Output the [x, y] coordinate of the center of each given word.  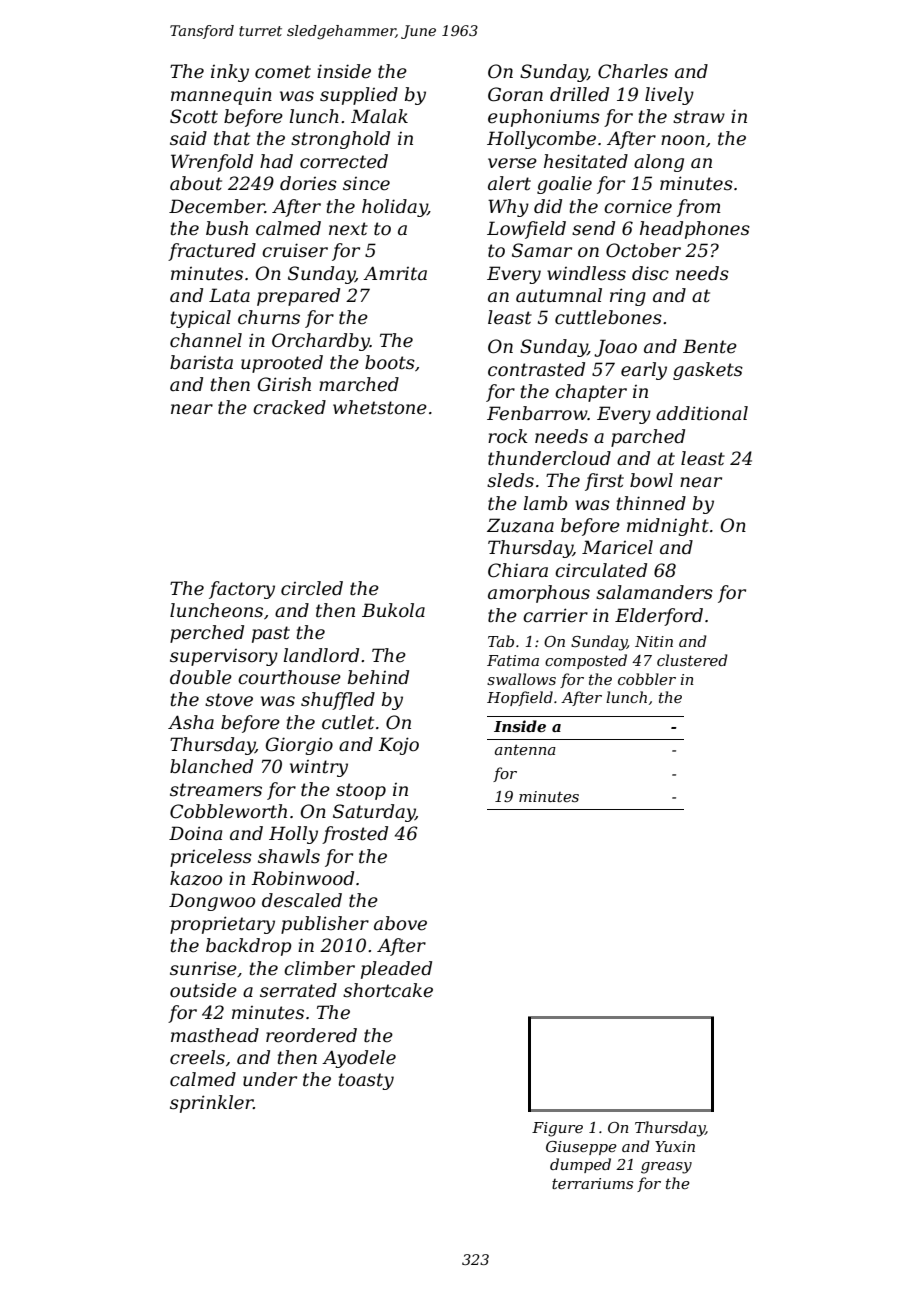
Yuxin [675, 1146]
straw [699, 116]
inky [230, 73]
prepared [298, 297]
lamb [545, 503]
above [400, 923]
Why [508, 208]
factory [242, 590]
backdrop [249, 947]
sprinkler [212, 1104]
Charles [633, 71]
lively [669, 96]
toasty [366, 1081]
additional [702, 413]
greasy [666, 1168]
